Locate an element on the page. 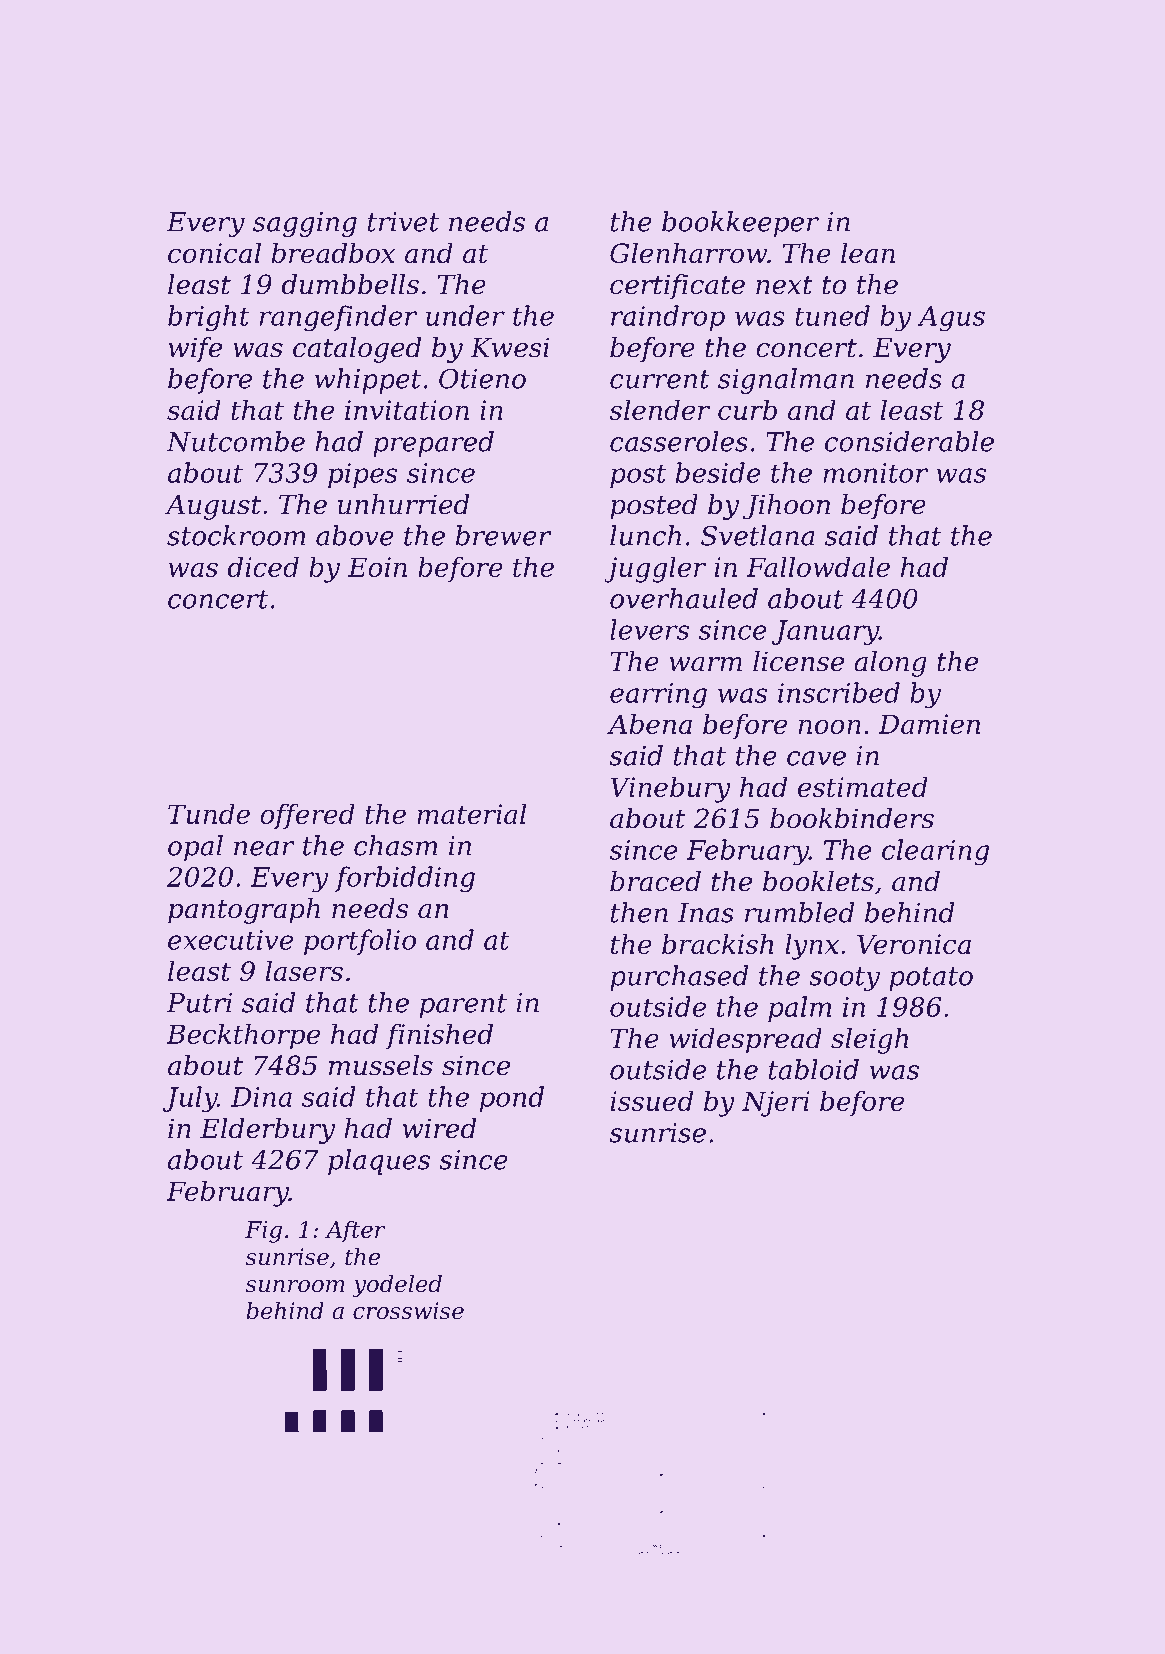 The height and width of the document is (1654, 1165). crosswise is located at coordinates (408, 1311).
